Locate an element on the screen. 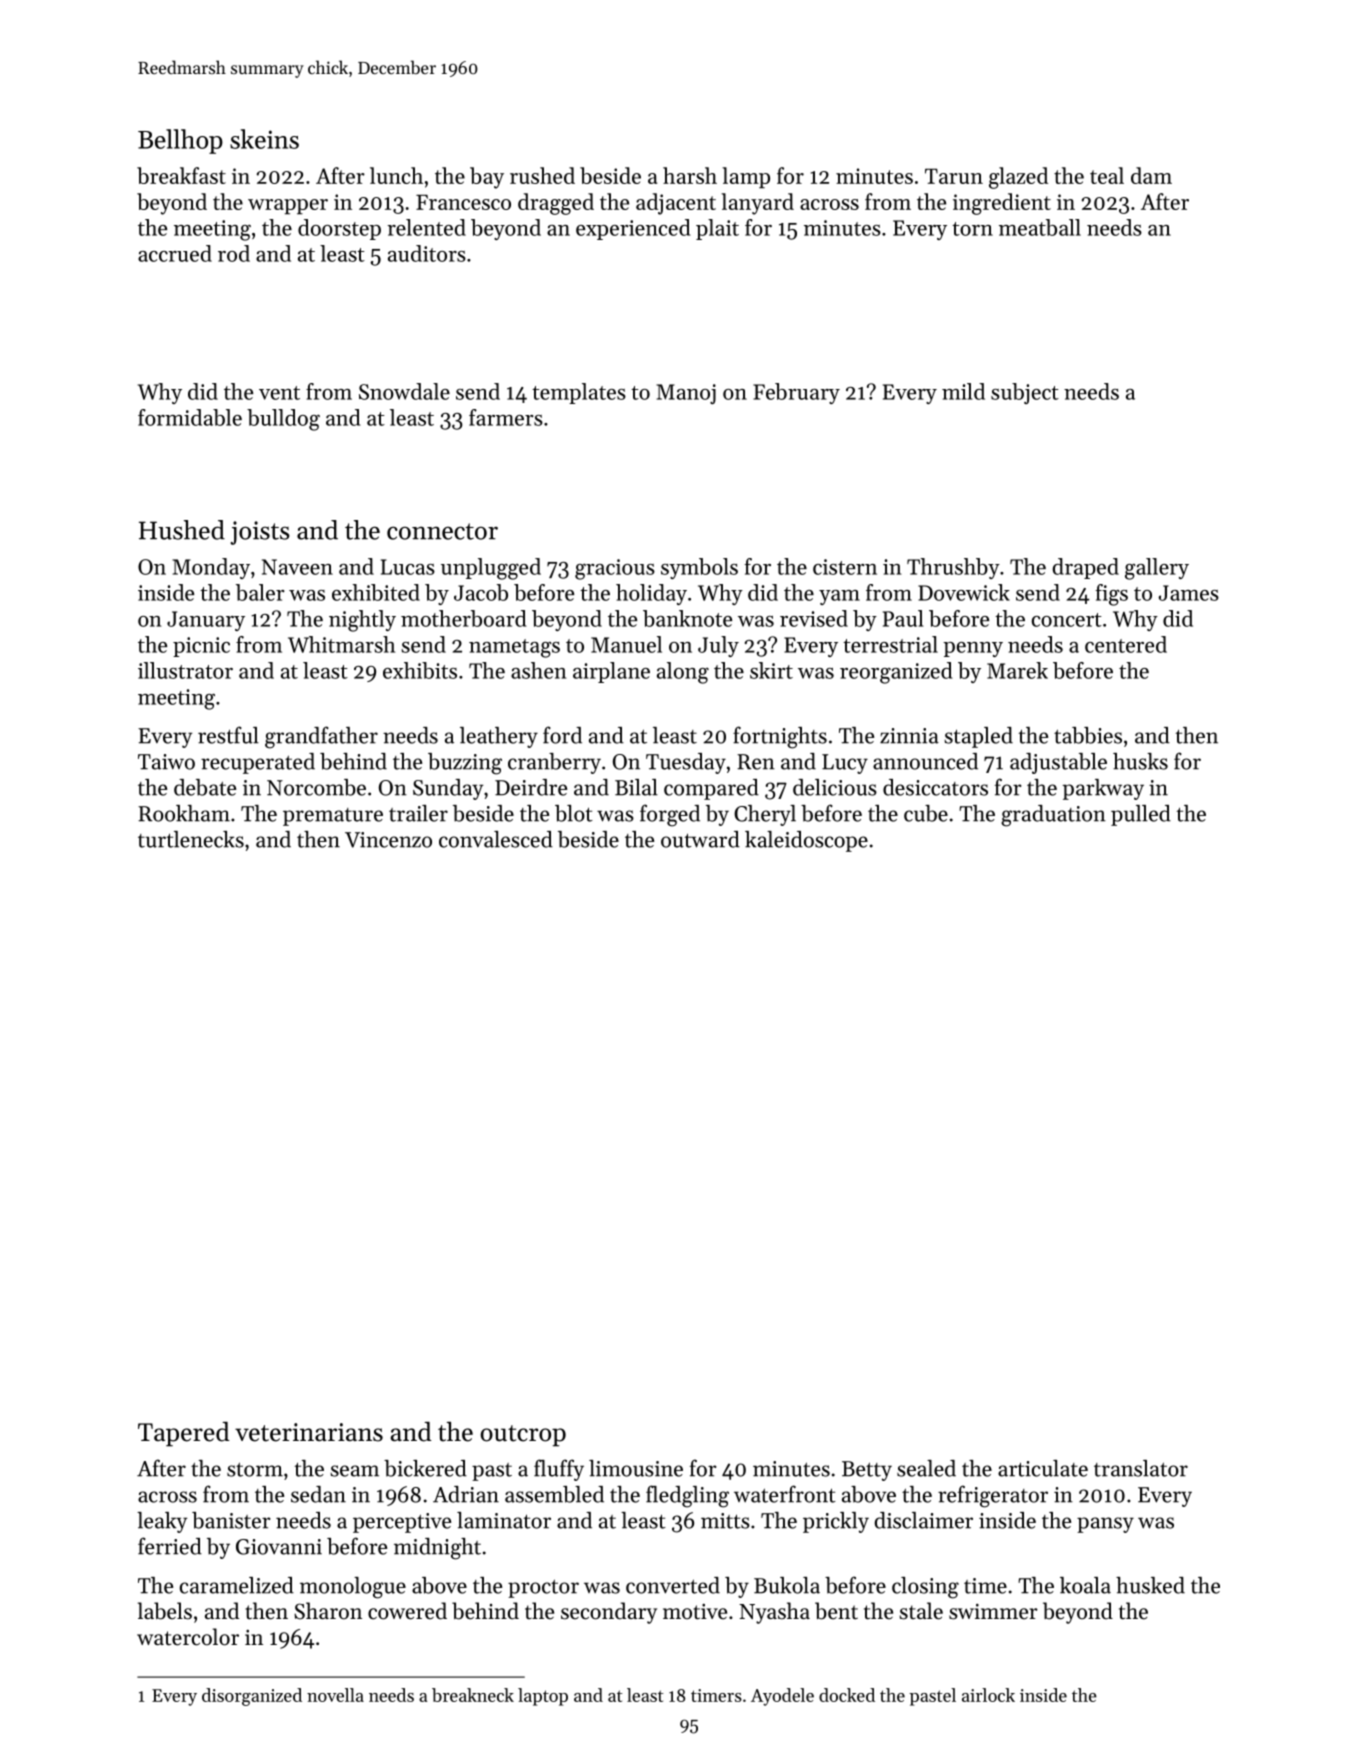  Tapered is located at coordinates (184, 1434).
